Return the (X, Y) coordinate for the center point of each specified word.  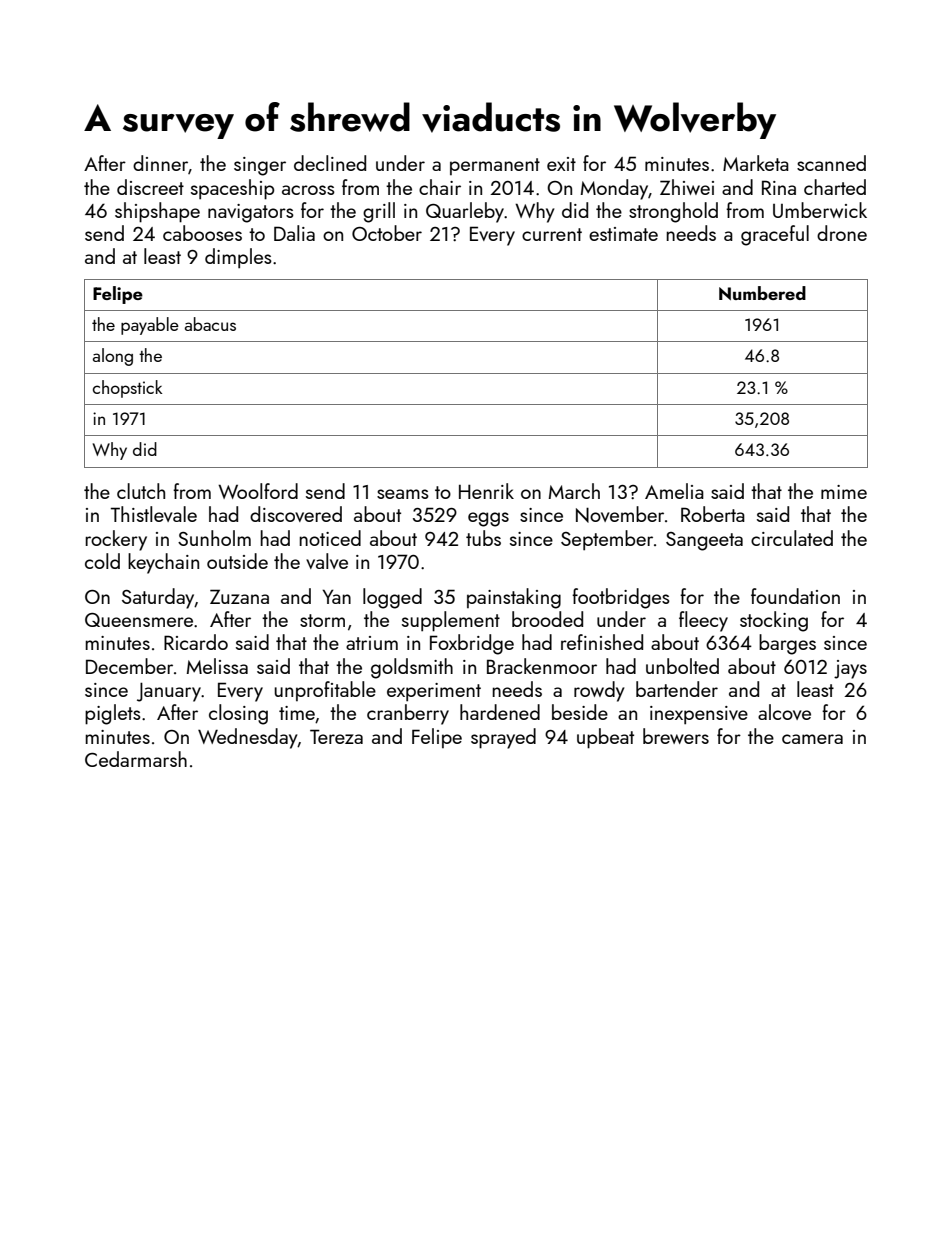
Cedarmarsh (136, 759)
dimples (238, 258)
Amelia (674, 491)
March (574, 491)
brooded (547, 619)
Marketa (756, 163)
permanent (495, 166)
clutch (141, 491)
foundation (795, 596)
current (552, 234)
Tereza (336, 736)
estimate (623, 234)
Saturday (158, 598)
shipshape (157, 212)
